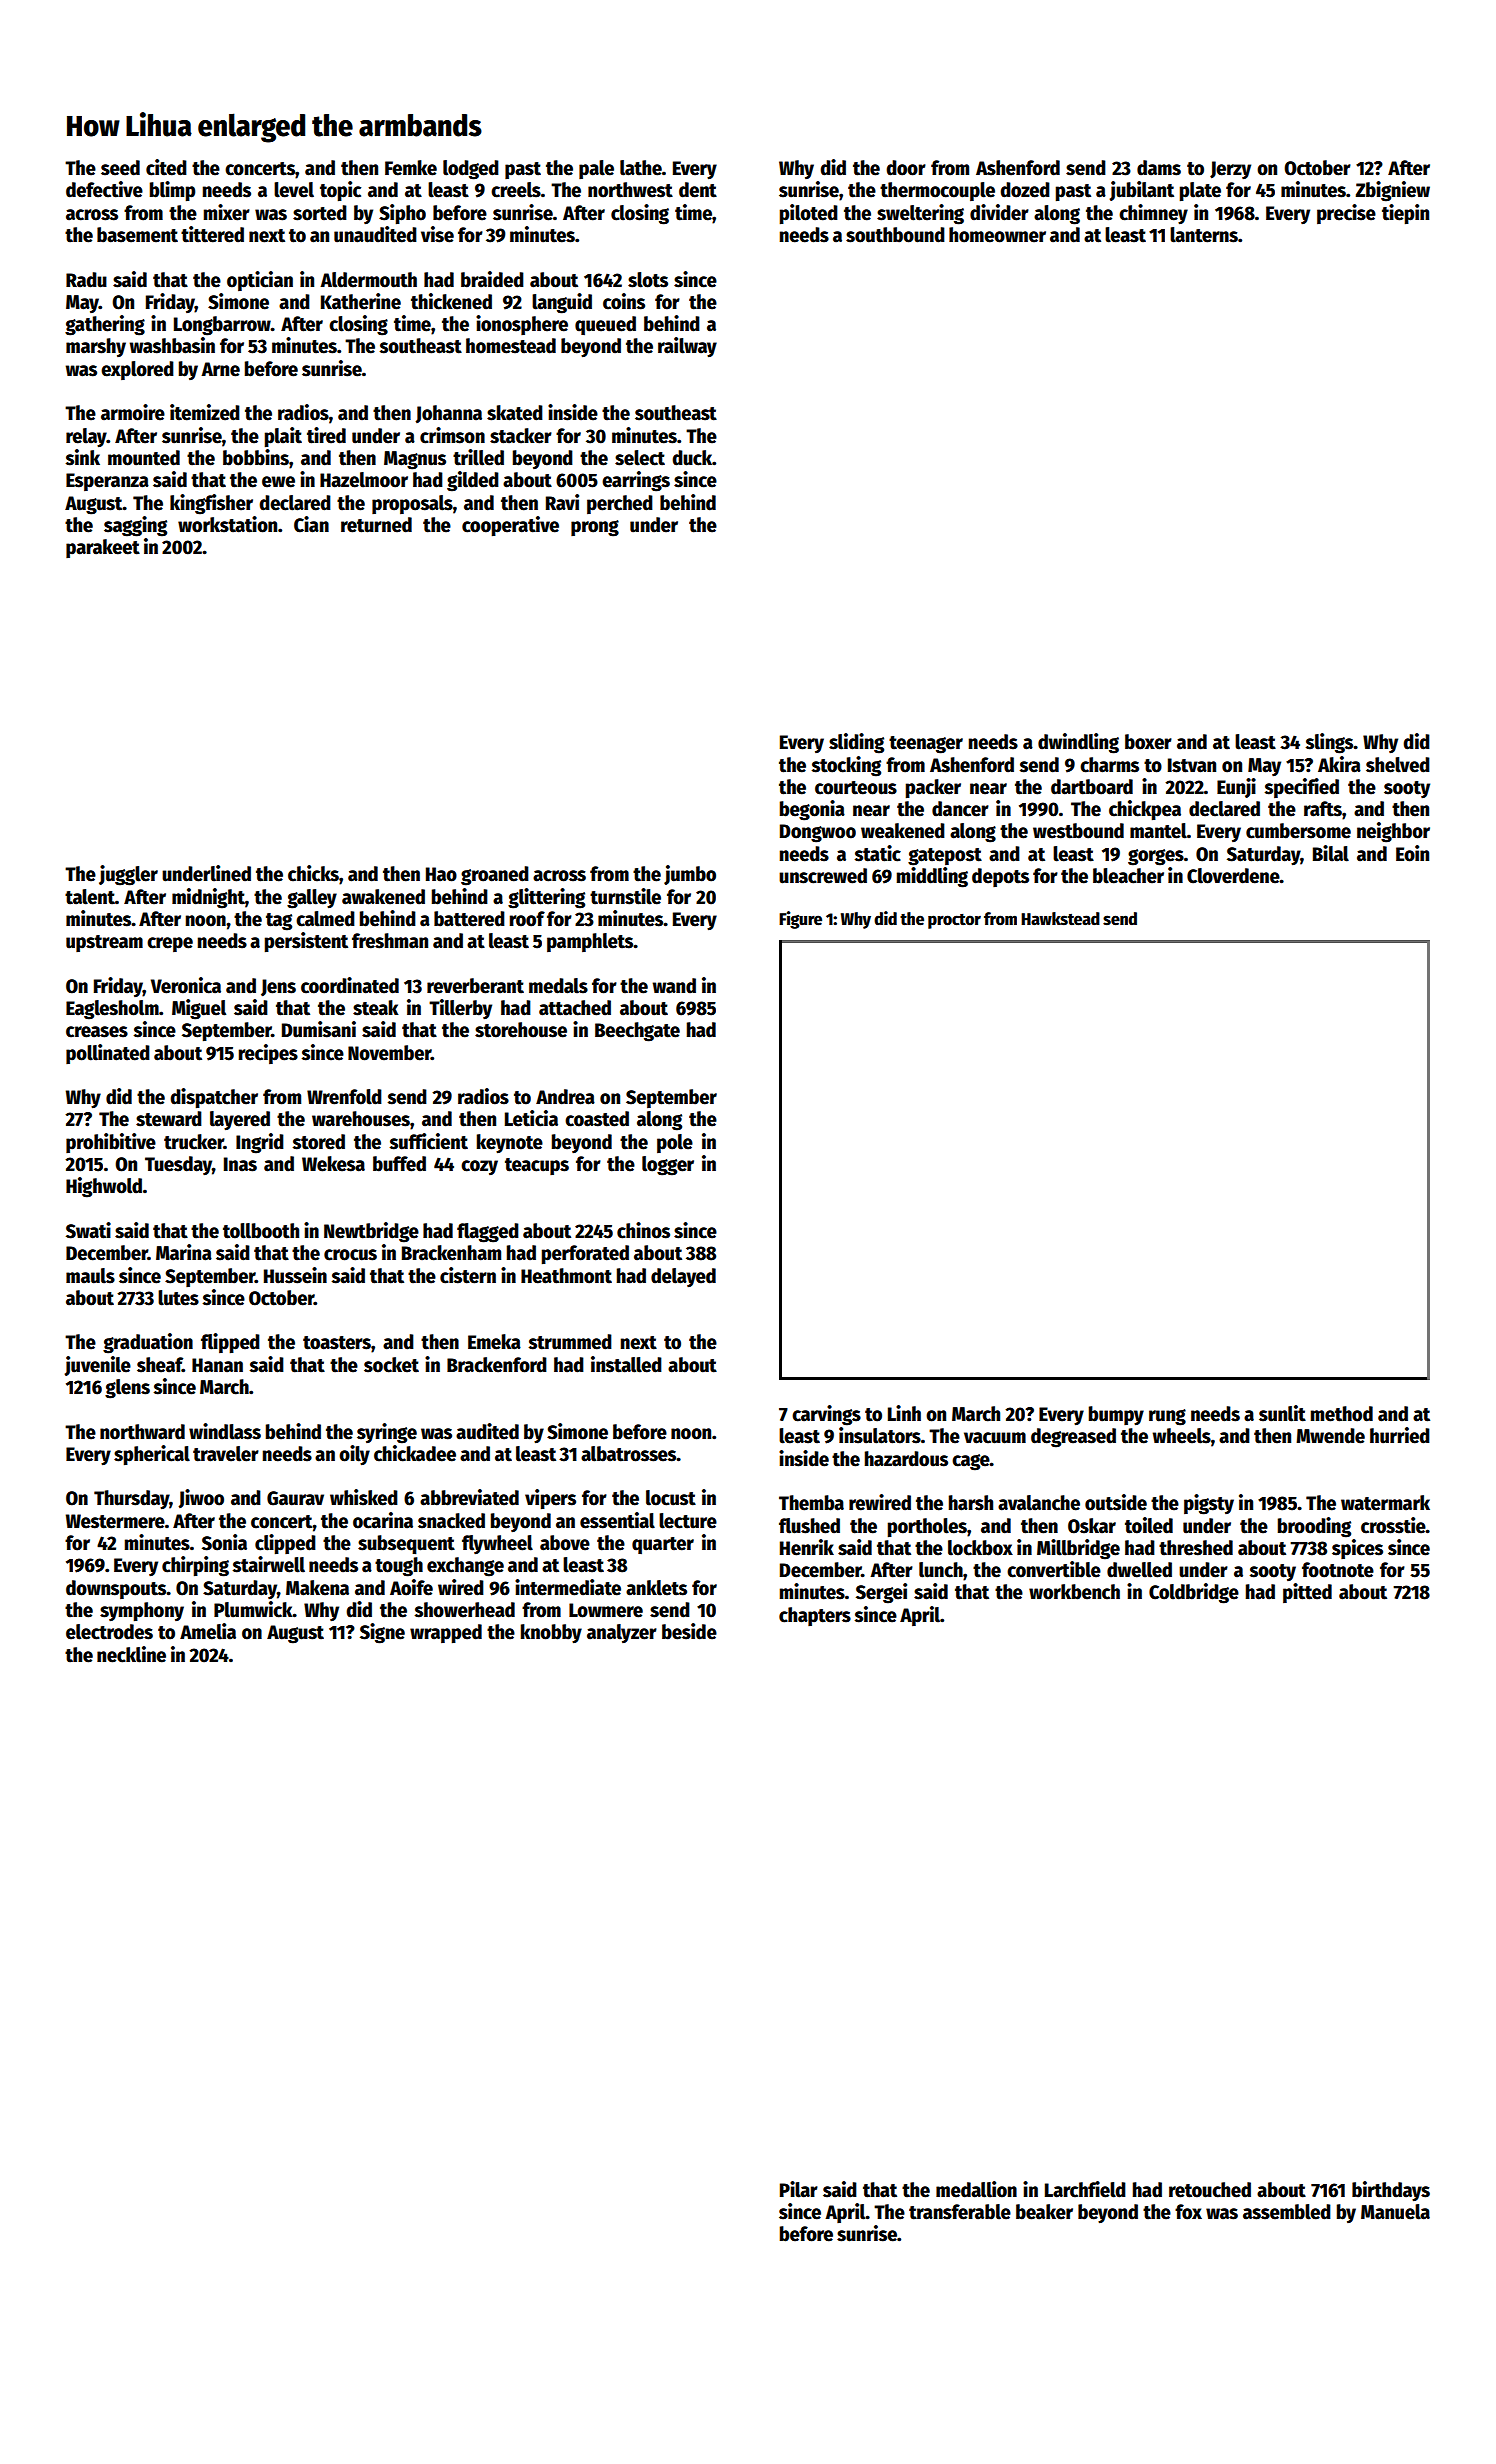 This screenshot has height=2464, width=1496. What do you see at coordinates (448, 414) in the screenshot?
I see `Johanna` at bounding box center [448, 414].
